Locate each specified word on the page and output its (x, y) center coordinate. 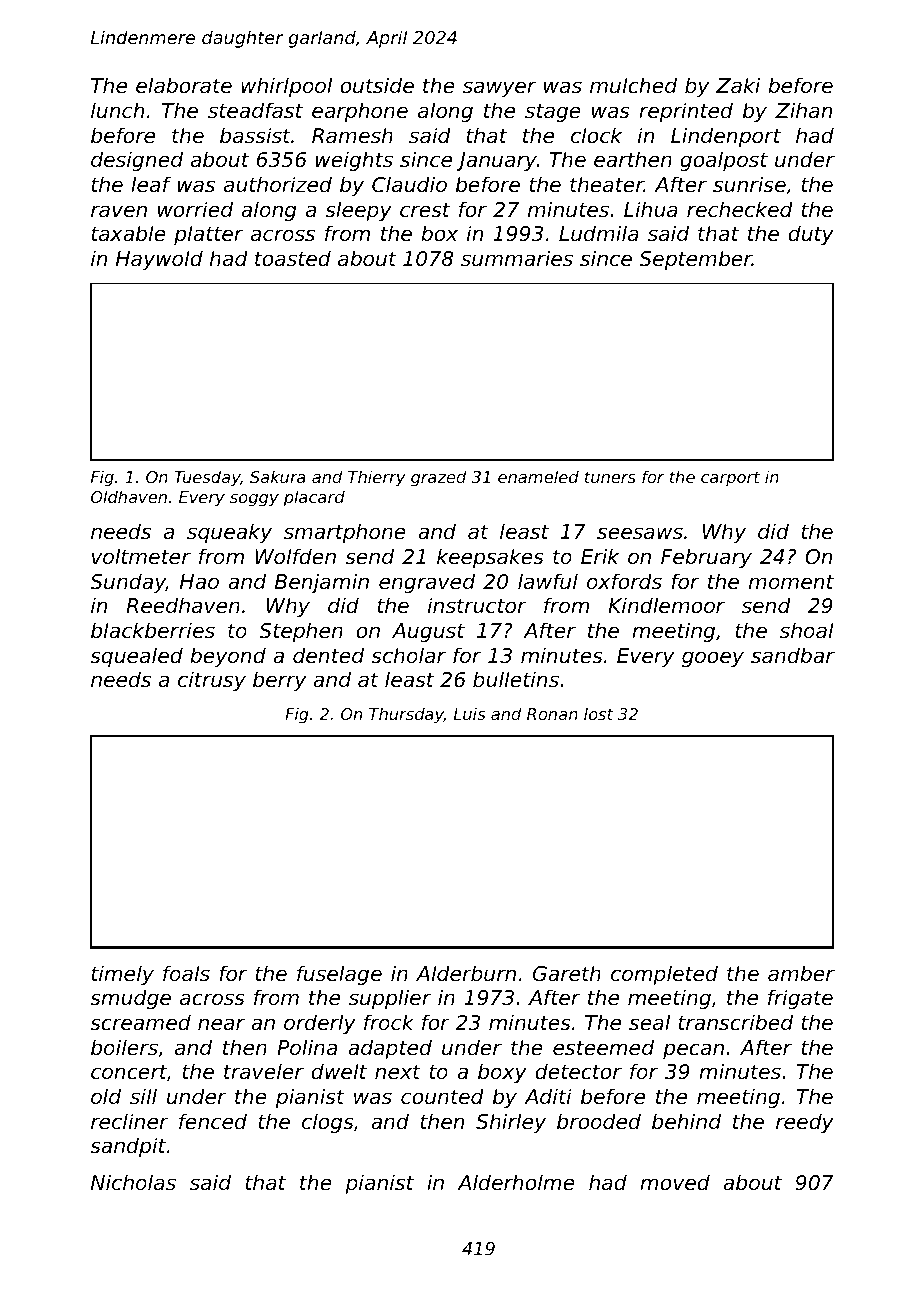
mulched (633, 85)
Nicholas (133, 1182)
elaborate (184, 85)
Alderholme (516, 1182)
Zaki (738, 85)
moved (675, 1182)
